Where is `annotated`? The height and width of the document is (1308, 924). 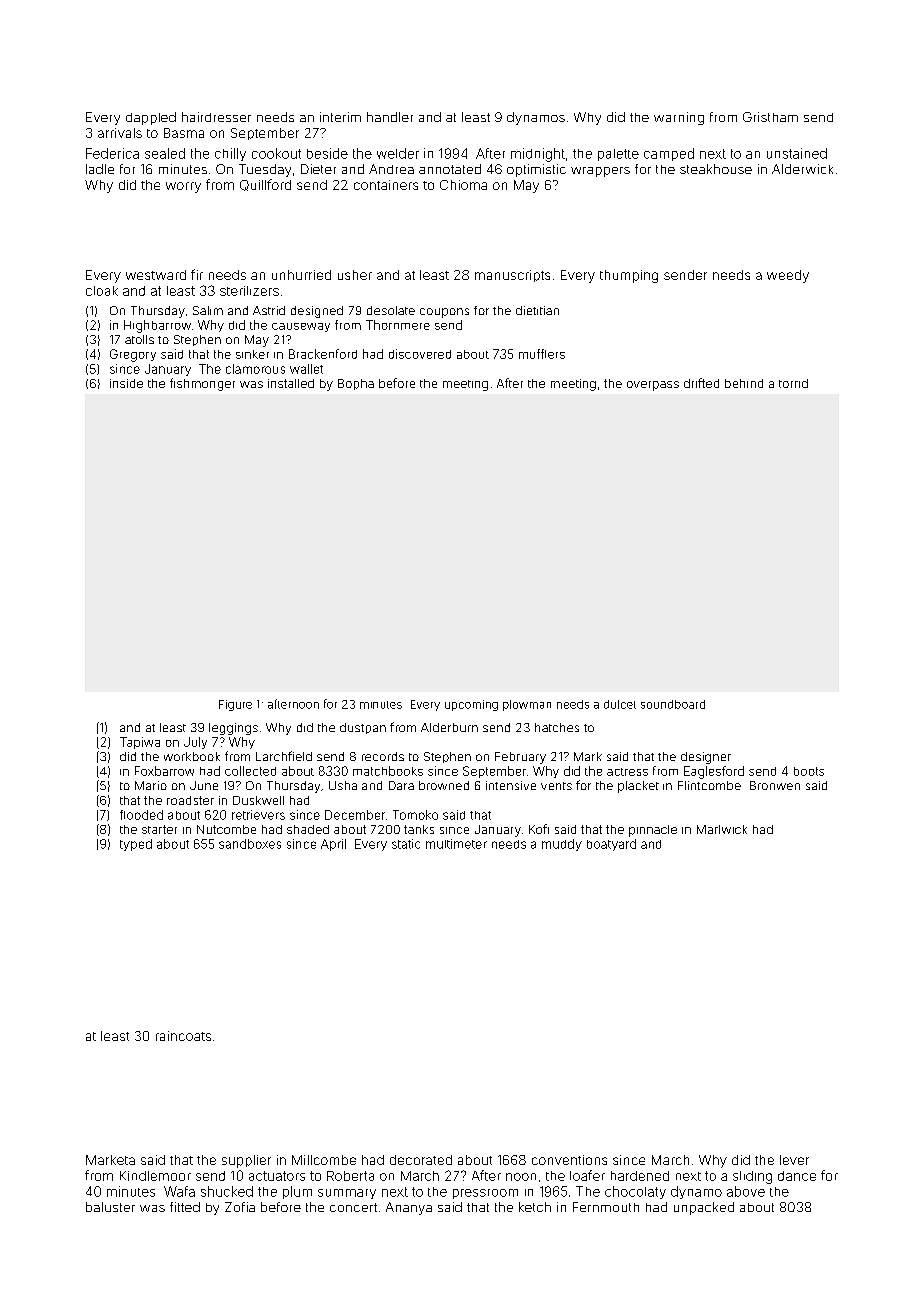 annotated is located at coordinates (450, 169).
